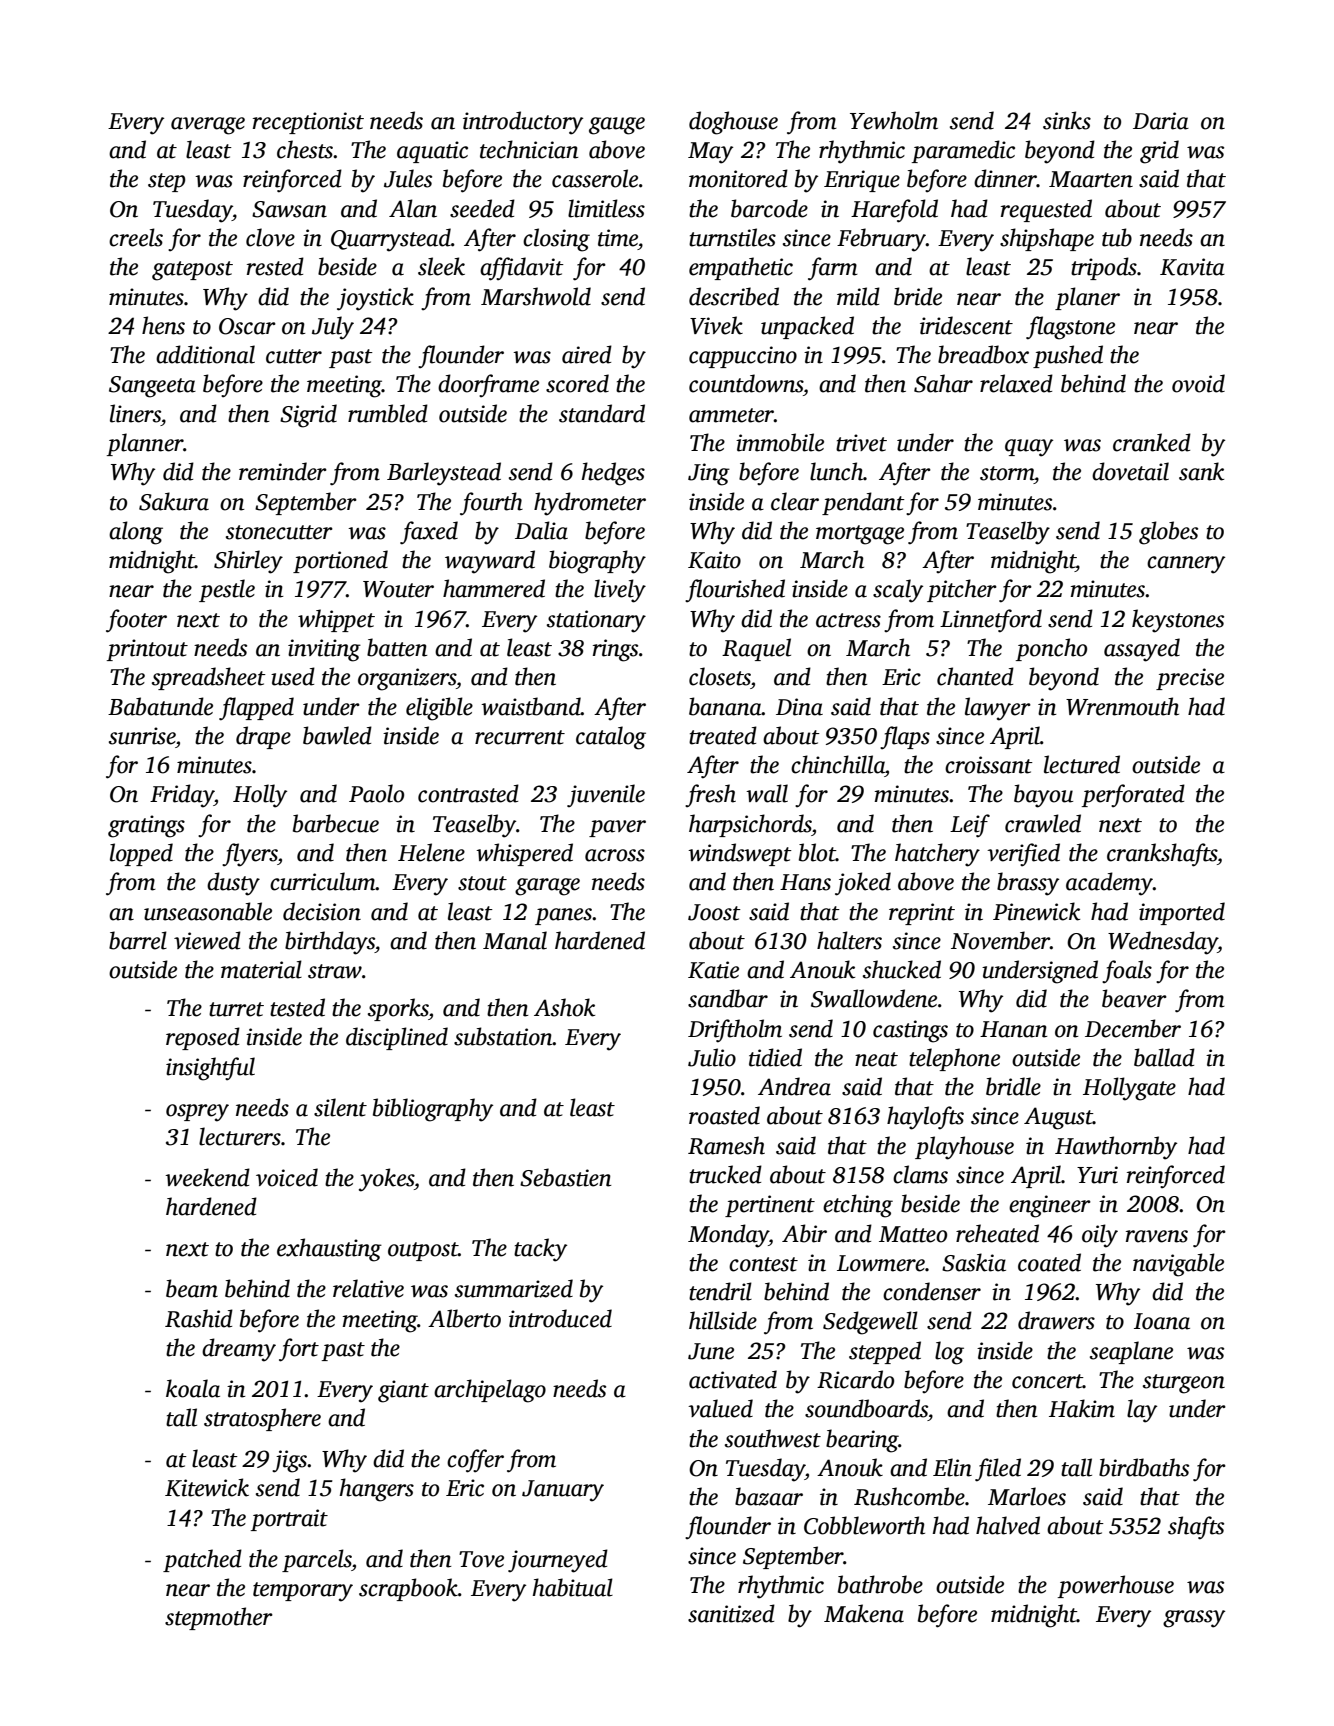  What do you see at coordinates (611, 738) in the page?
I see `catalog` at bounding box center [611, 738].
